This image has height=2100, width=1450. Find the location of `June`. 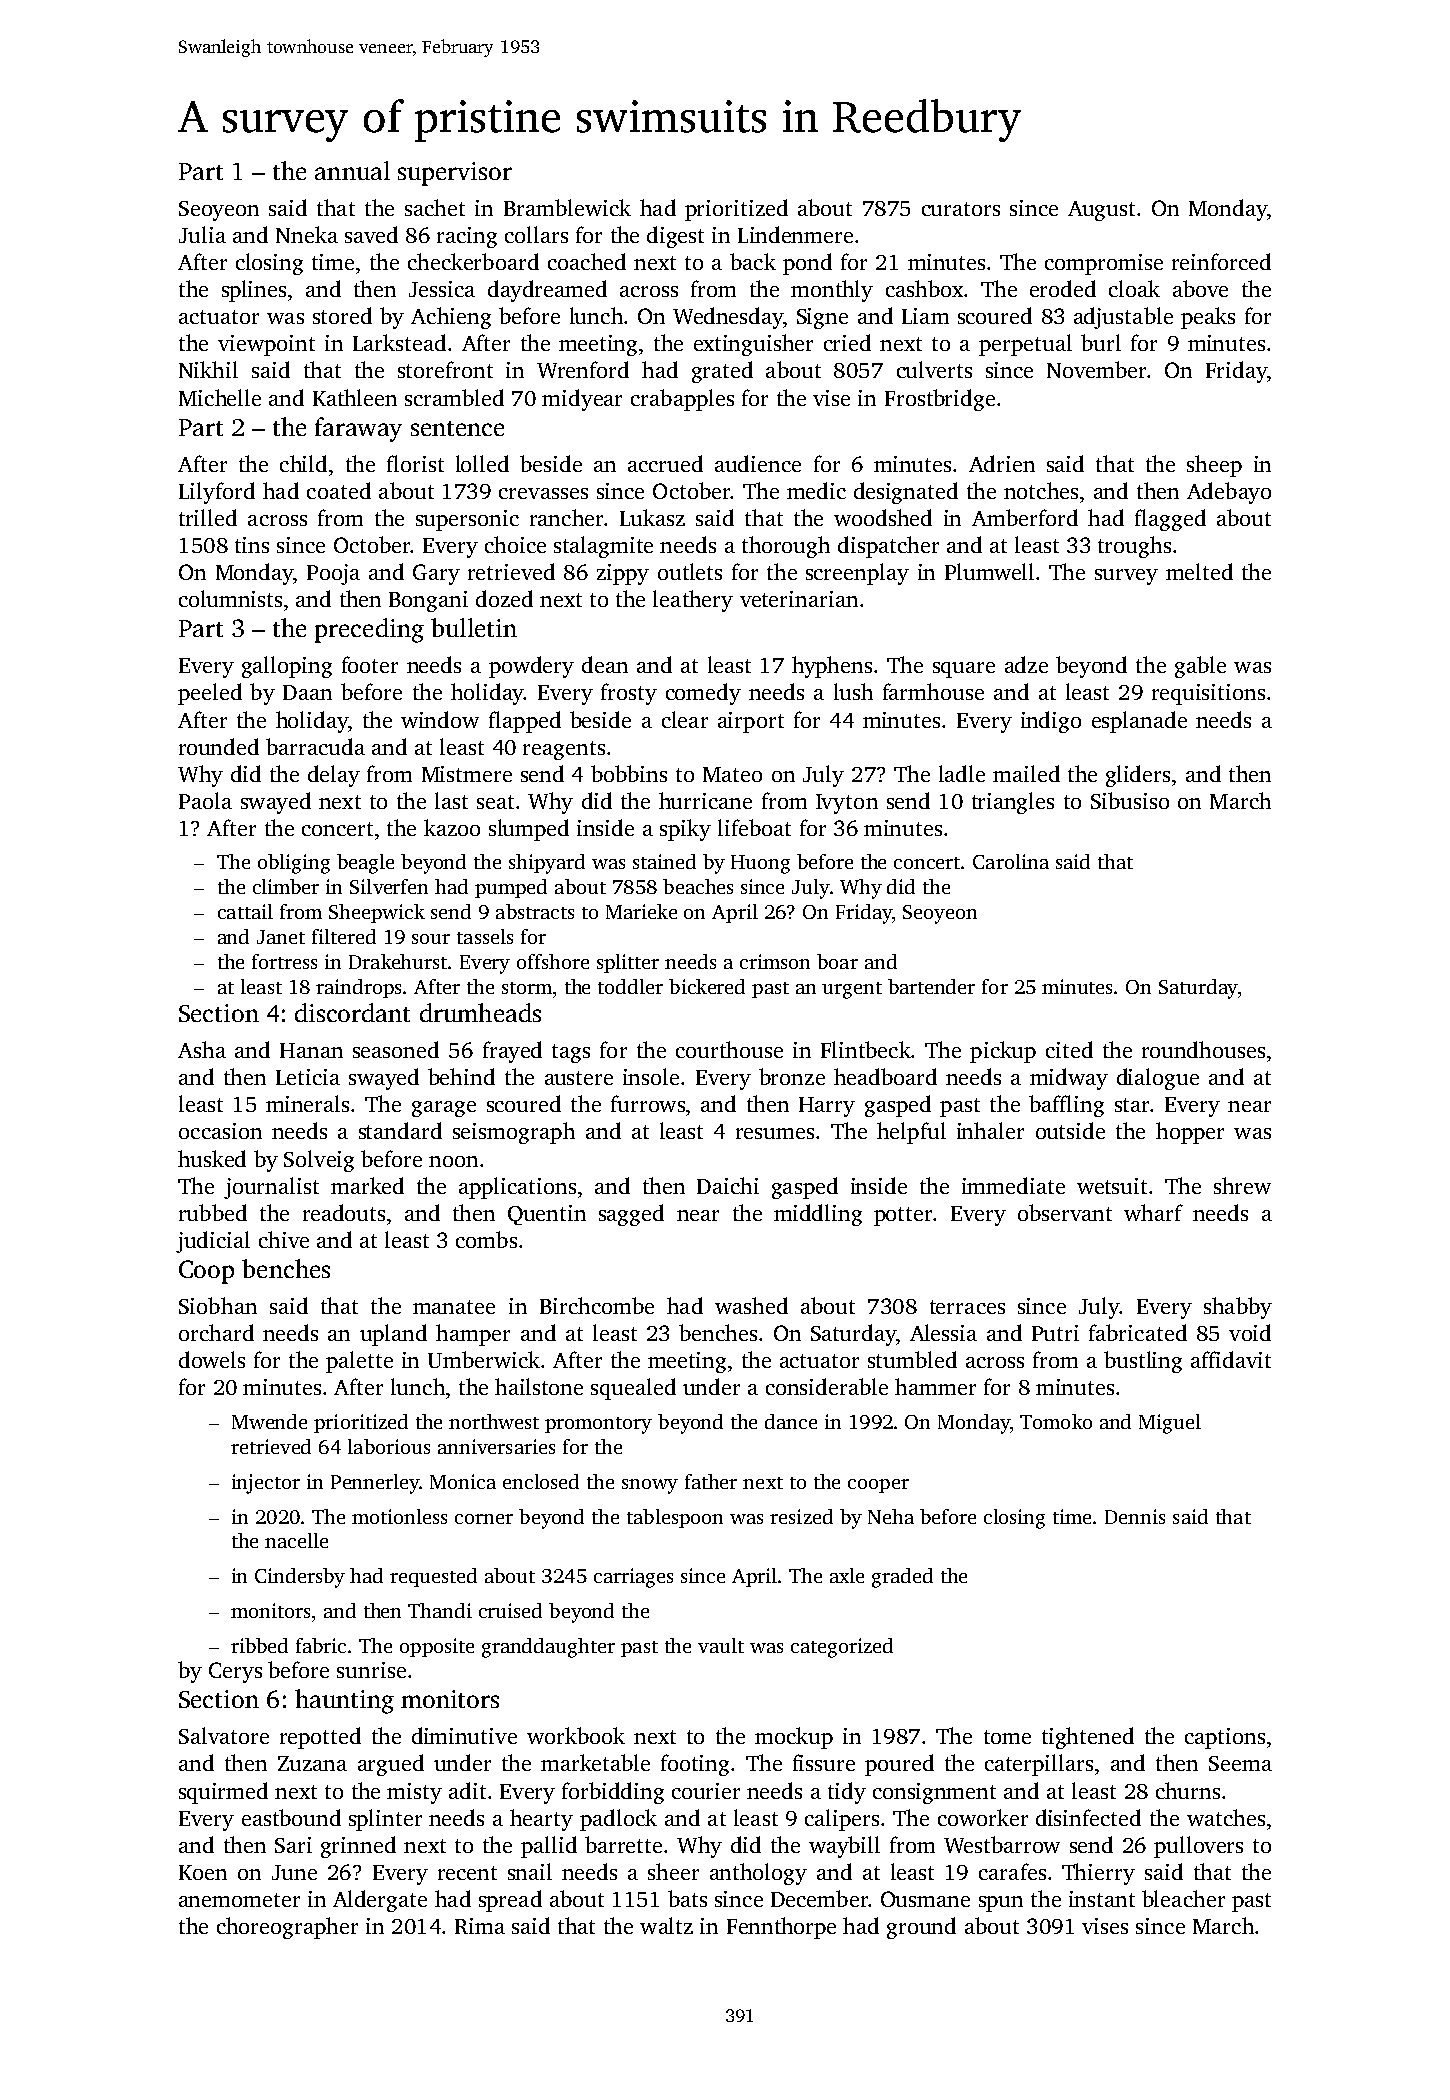

June is located at coordinates (294, 1872).
